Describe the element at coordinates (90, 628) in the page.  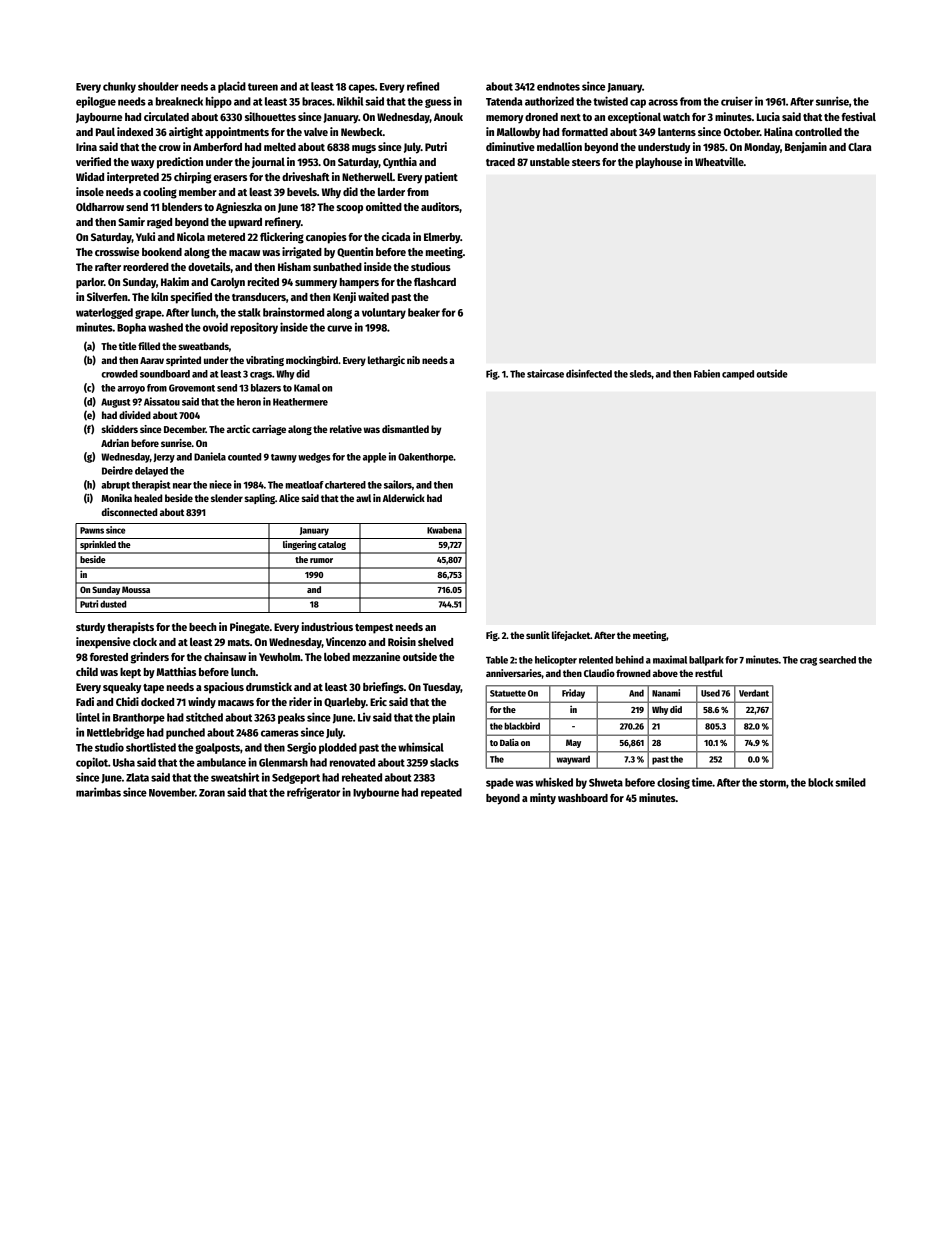
I see `sturdy` at that location.
